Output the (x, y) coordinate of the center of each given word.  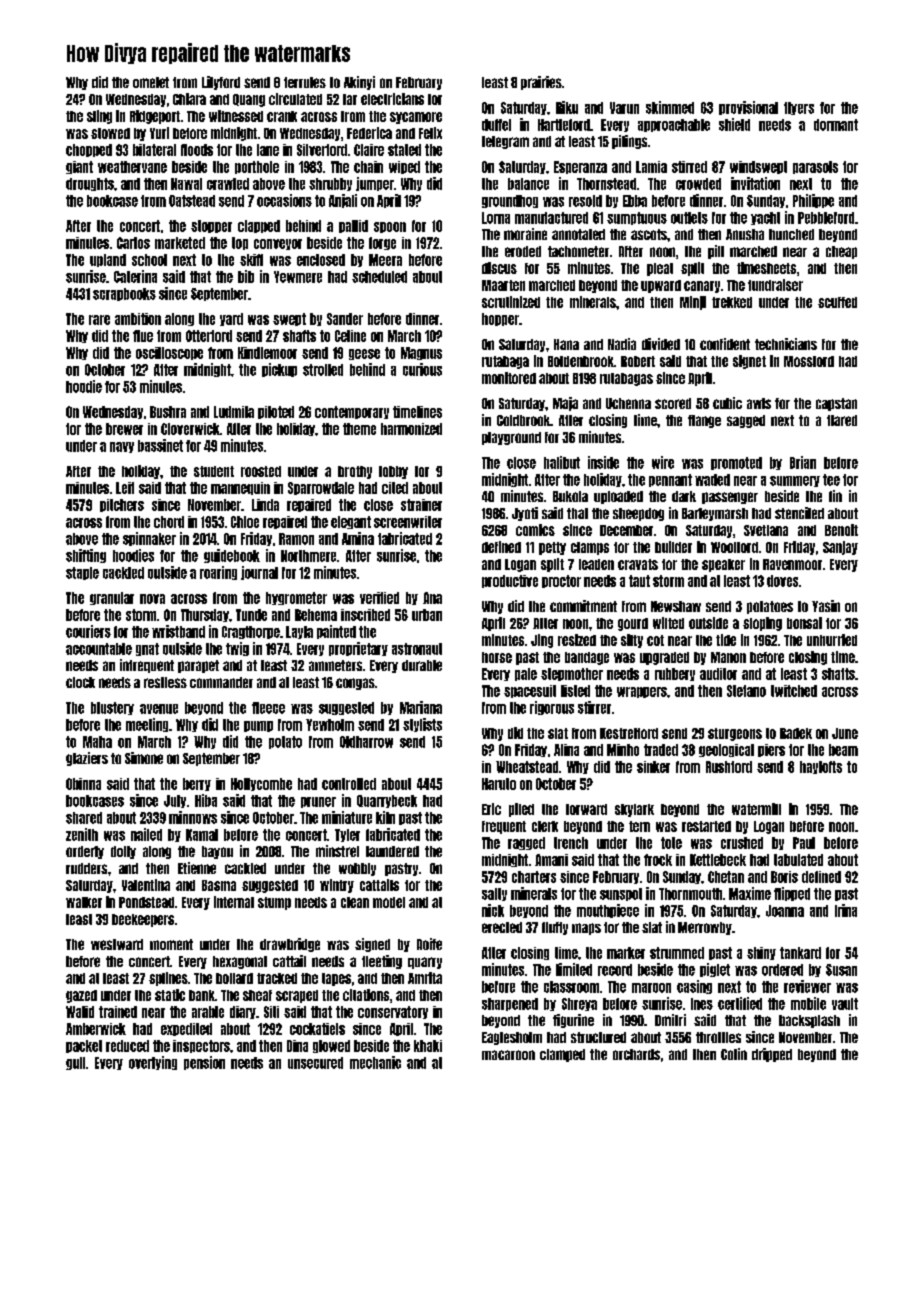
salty (494, 894)
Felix (430, 133)
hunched (791, 234)
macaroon (508, 1055)
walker (84, 902)
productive (510, 581)
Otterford (209, 336)
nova (152, 599)
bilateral (154, 150)
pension (204, 1063)
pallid (353, 226)
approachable (674, 125)
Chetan (726, 877)
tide (726, 640)
